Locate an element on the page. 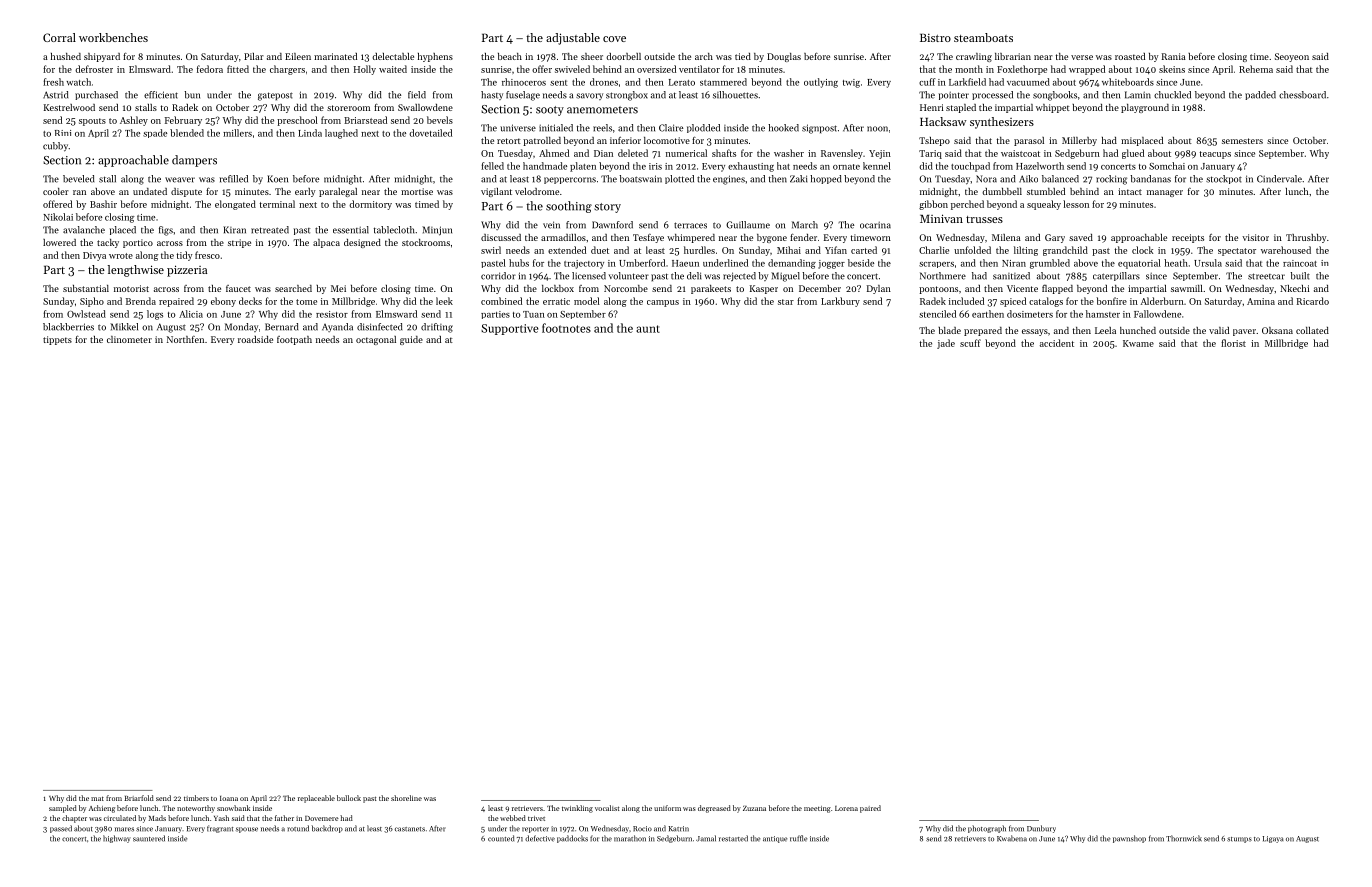  dampers is located at coordinates (194, 161).
